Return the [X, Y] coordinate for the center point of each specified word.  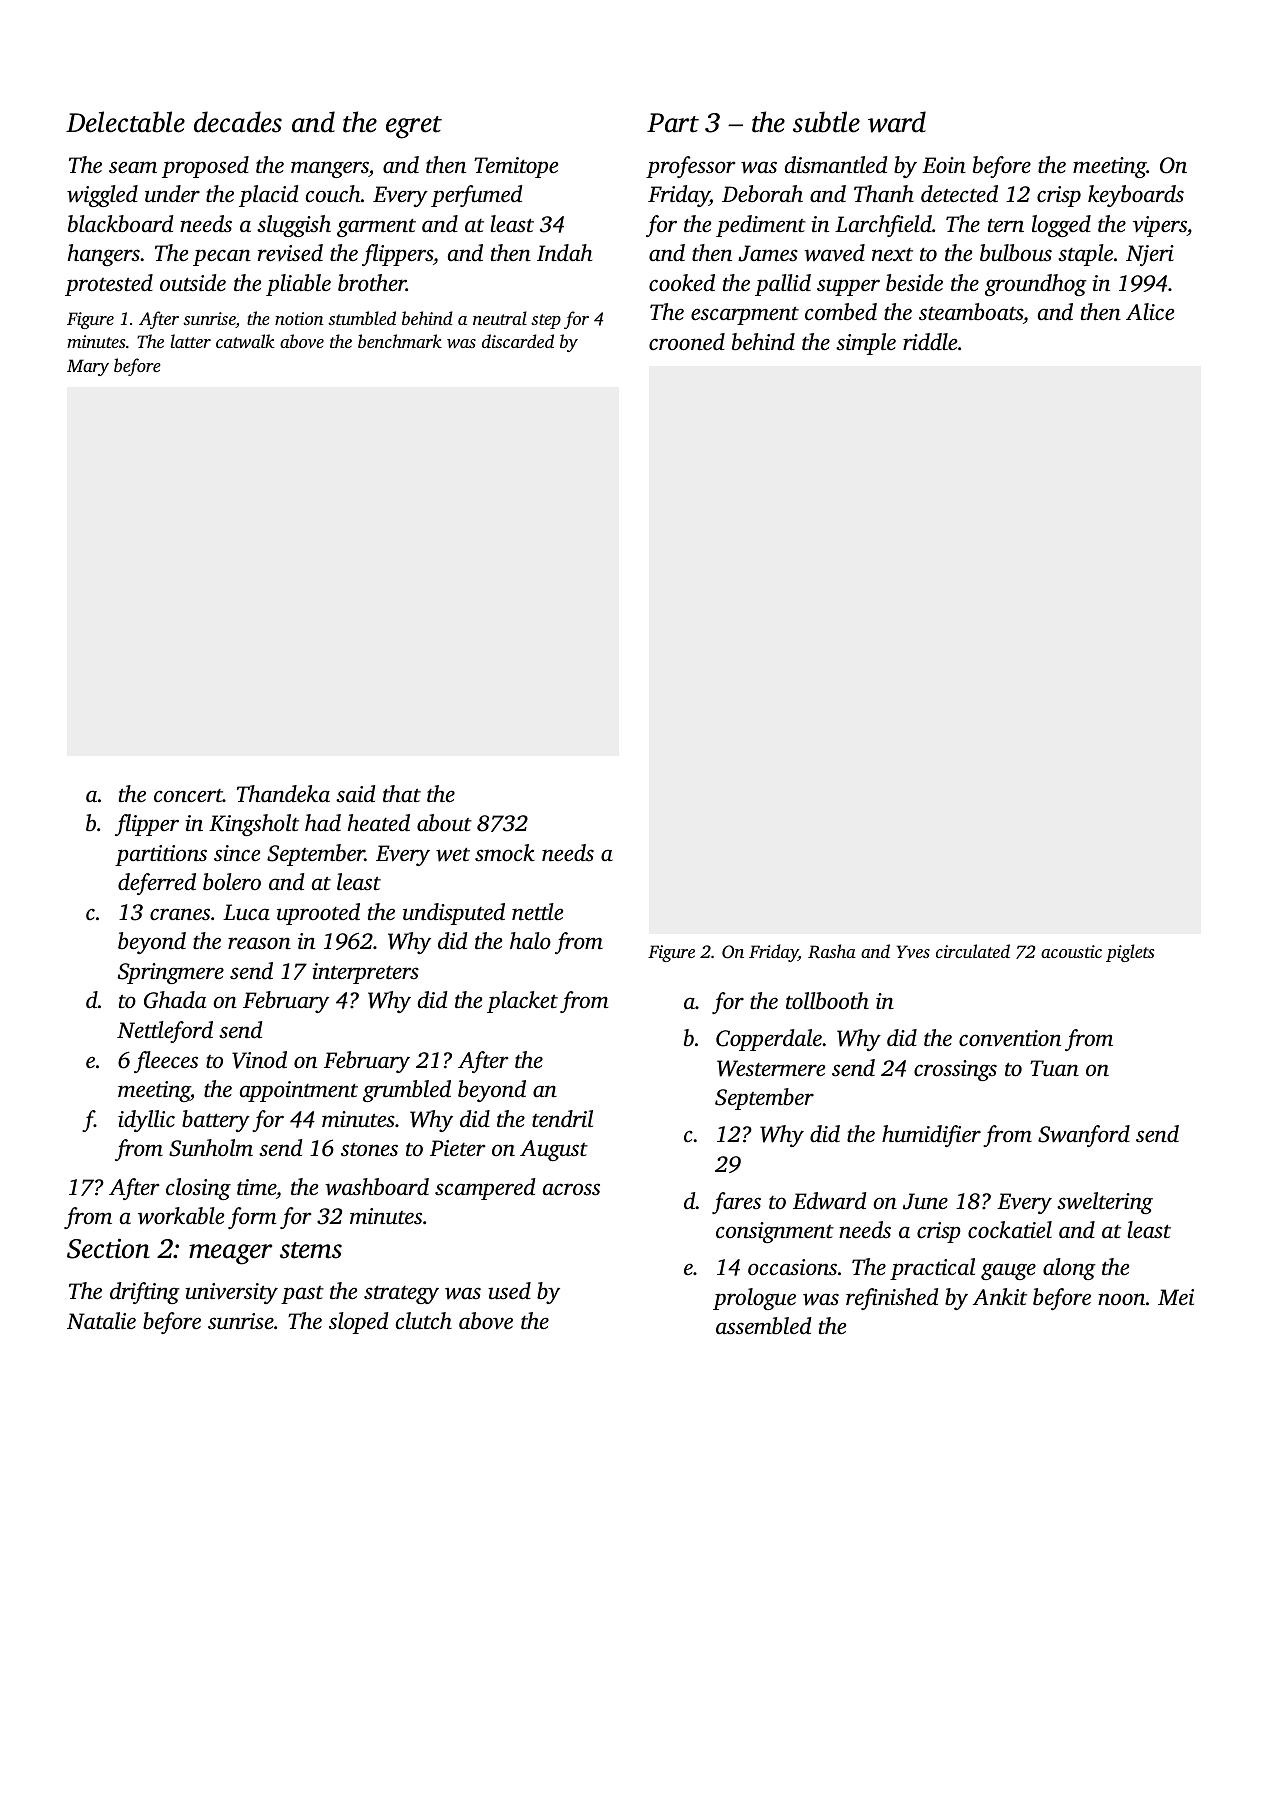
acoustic [1071, 951]
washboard [377, 1187]
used [509, 1291]
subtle [826, 122]
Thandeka [283, 794]
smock [505, 853]
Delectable [125, 122]
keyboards [1136, 196]
